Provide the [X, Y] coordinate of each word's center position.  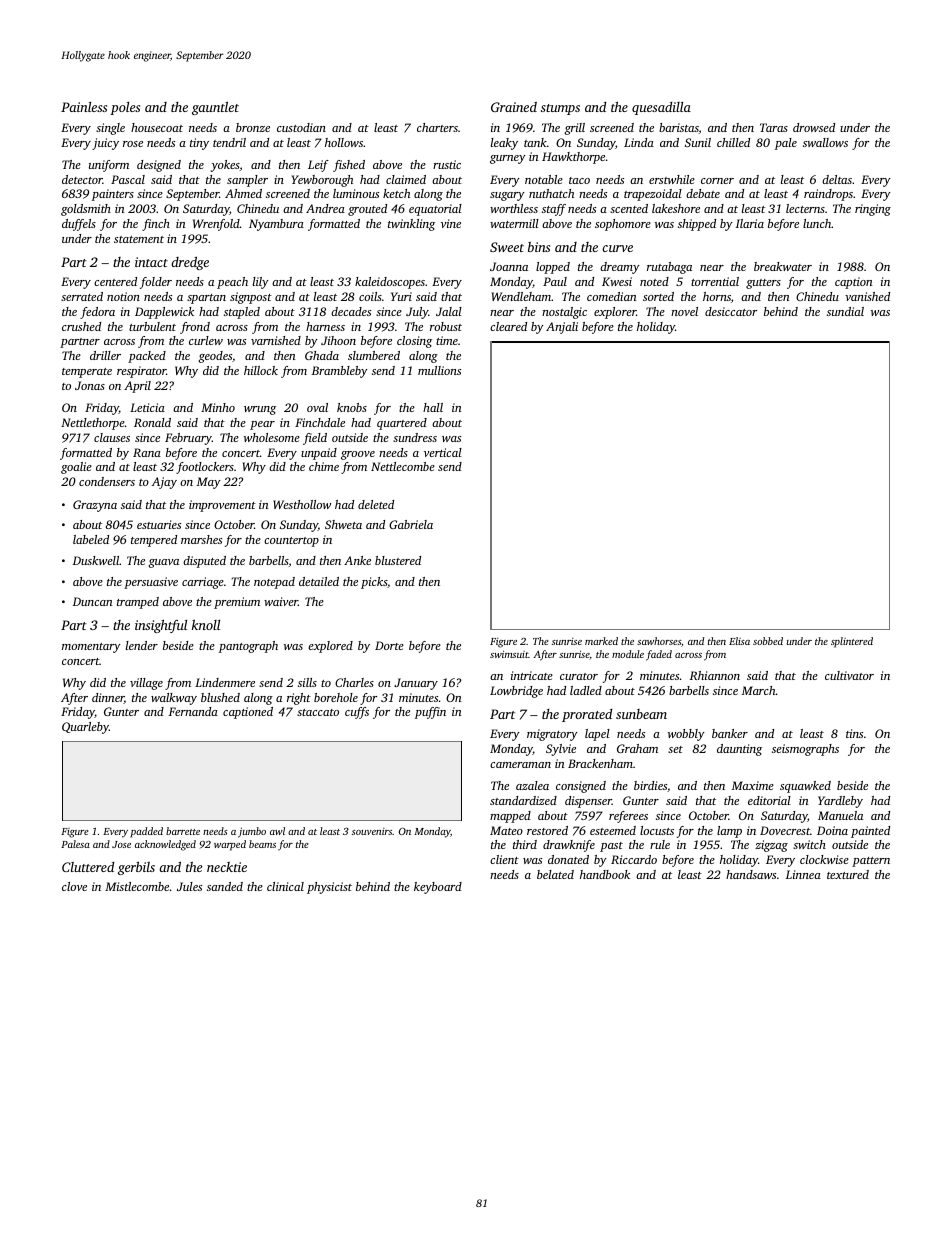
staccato [318, 712]
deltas [837, 179]
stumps [560, 109]
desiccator [731, 311]
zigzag [771, 846]
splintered [852, 642]
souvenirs [372, 831]
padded [146, 832]
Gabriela [411, 524]
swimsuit [509, 654]
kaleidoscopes [390, 283]
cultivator [849, 675]
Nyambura [276, 225]
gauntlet [215, 108]
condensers [107, 481]
